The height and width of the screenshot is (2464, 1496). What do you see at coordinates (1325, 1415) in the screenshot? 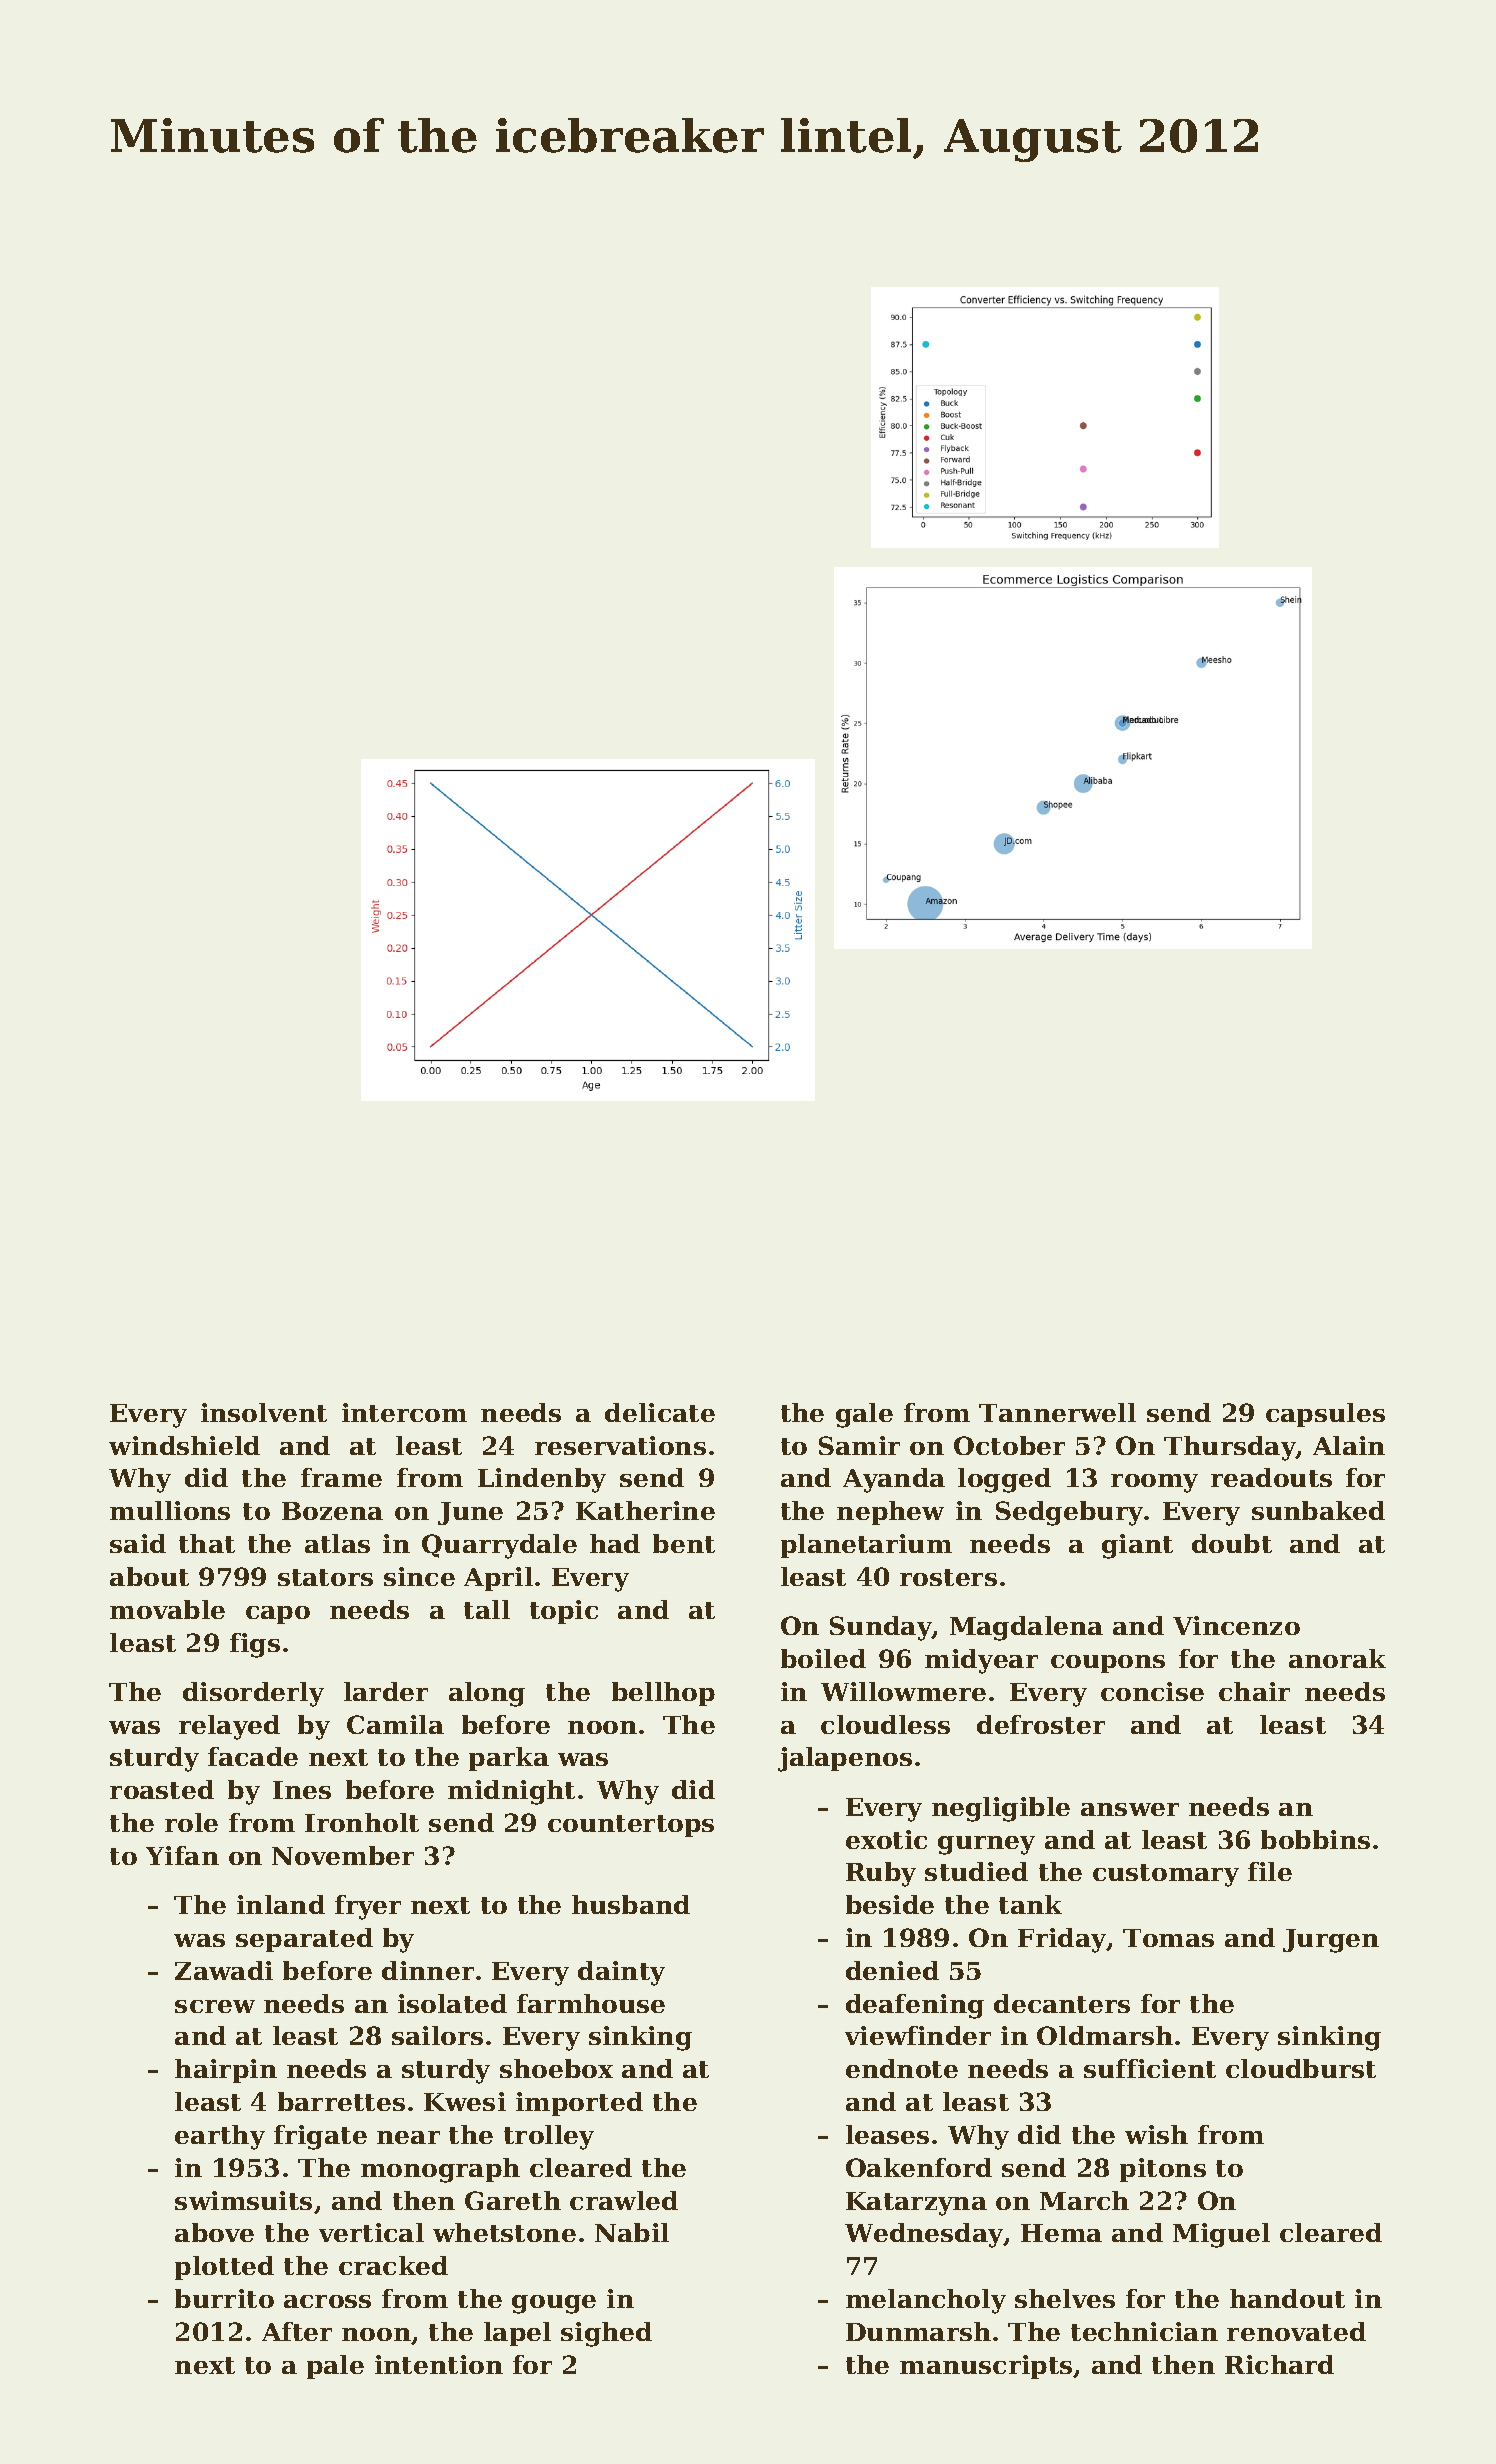
I see `capsules` at bounding box center [1325, 1415].
